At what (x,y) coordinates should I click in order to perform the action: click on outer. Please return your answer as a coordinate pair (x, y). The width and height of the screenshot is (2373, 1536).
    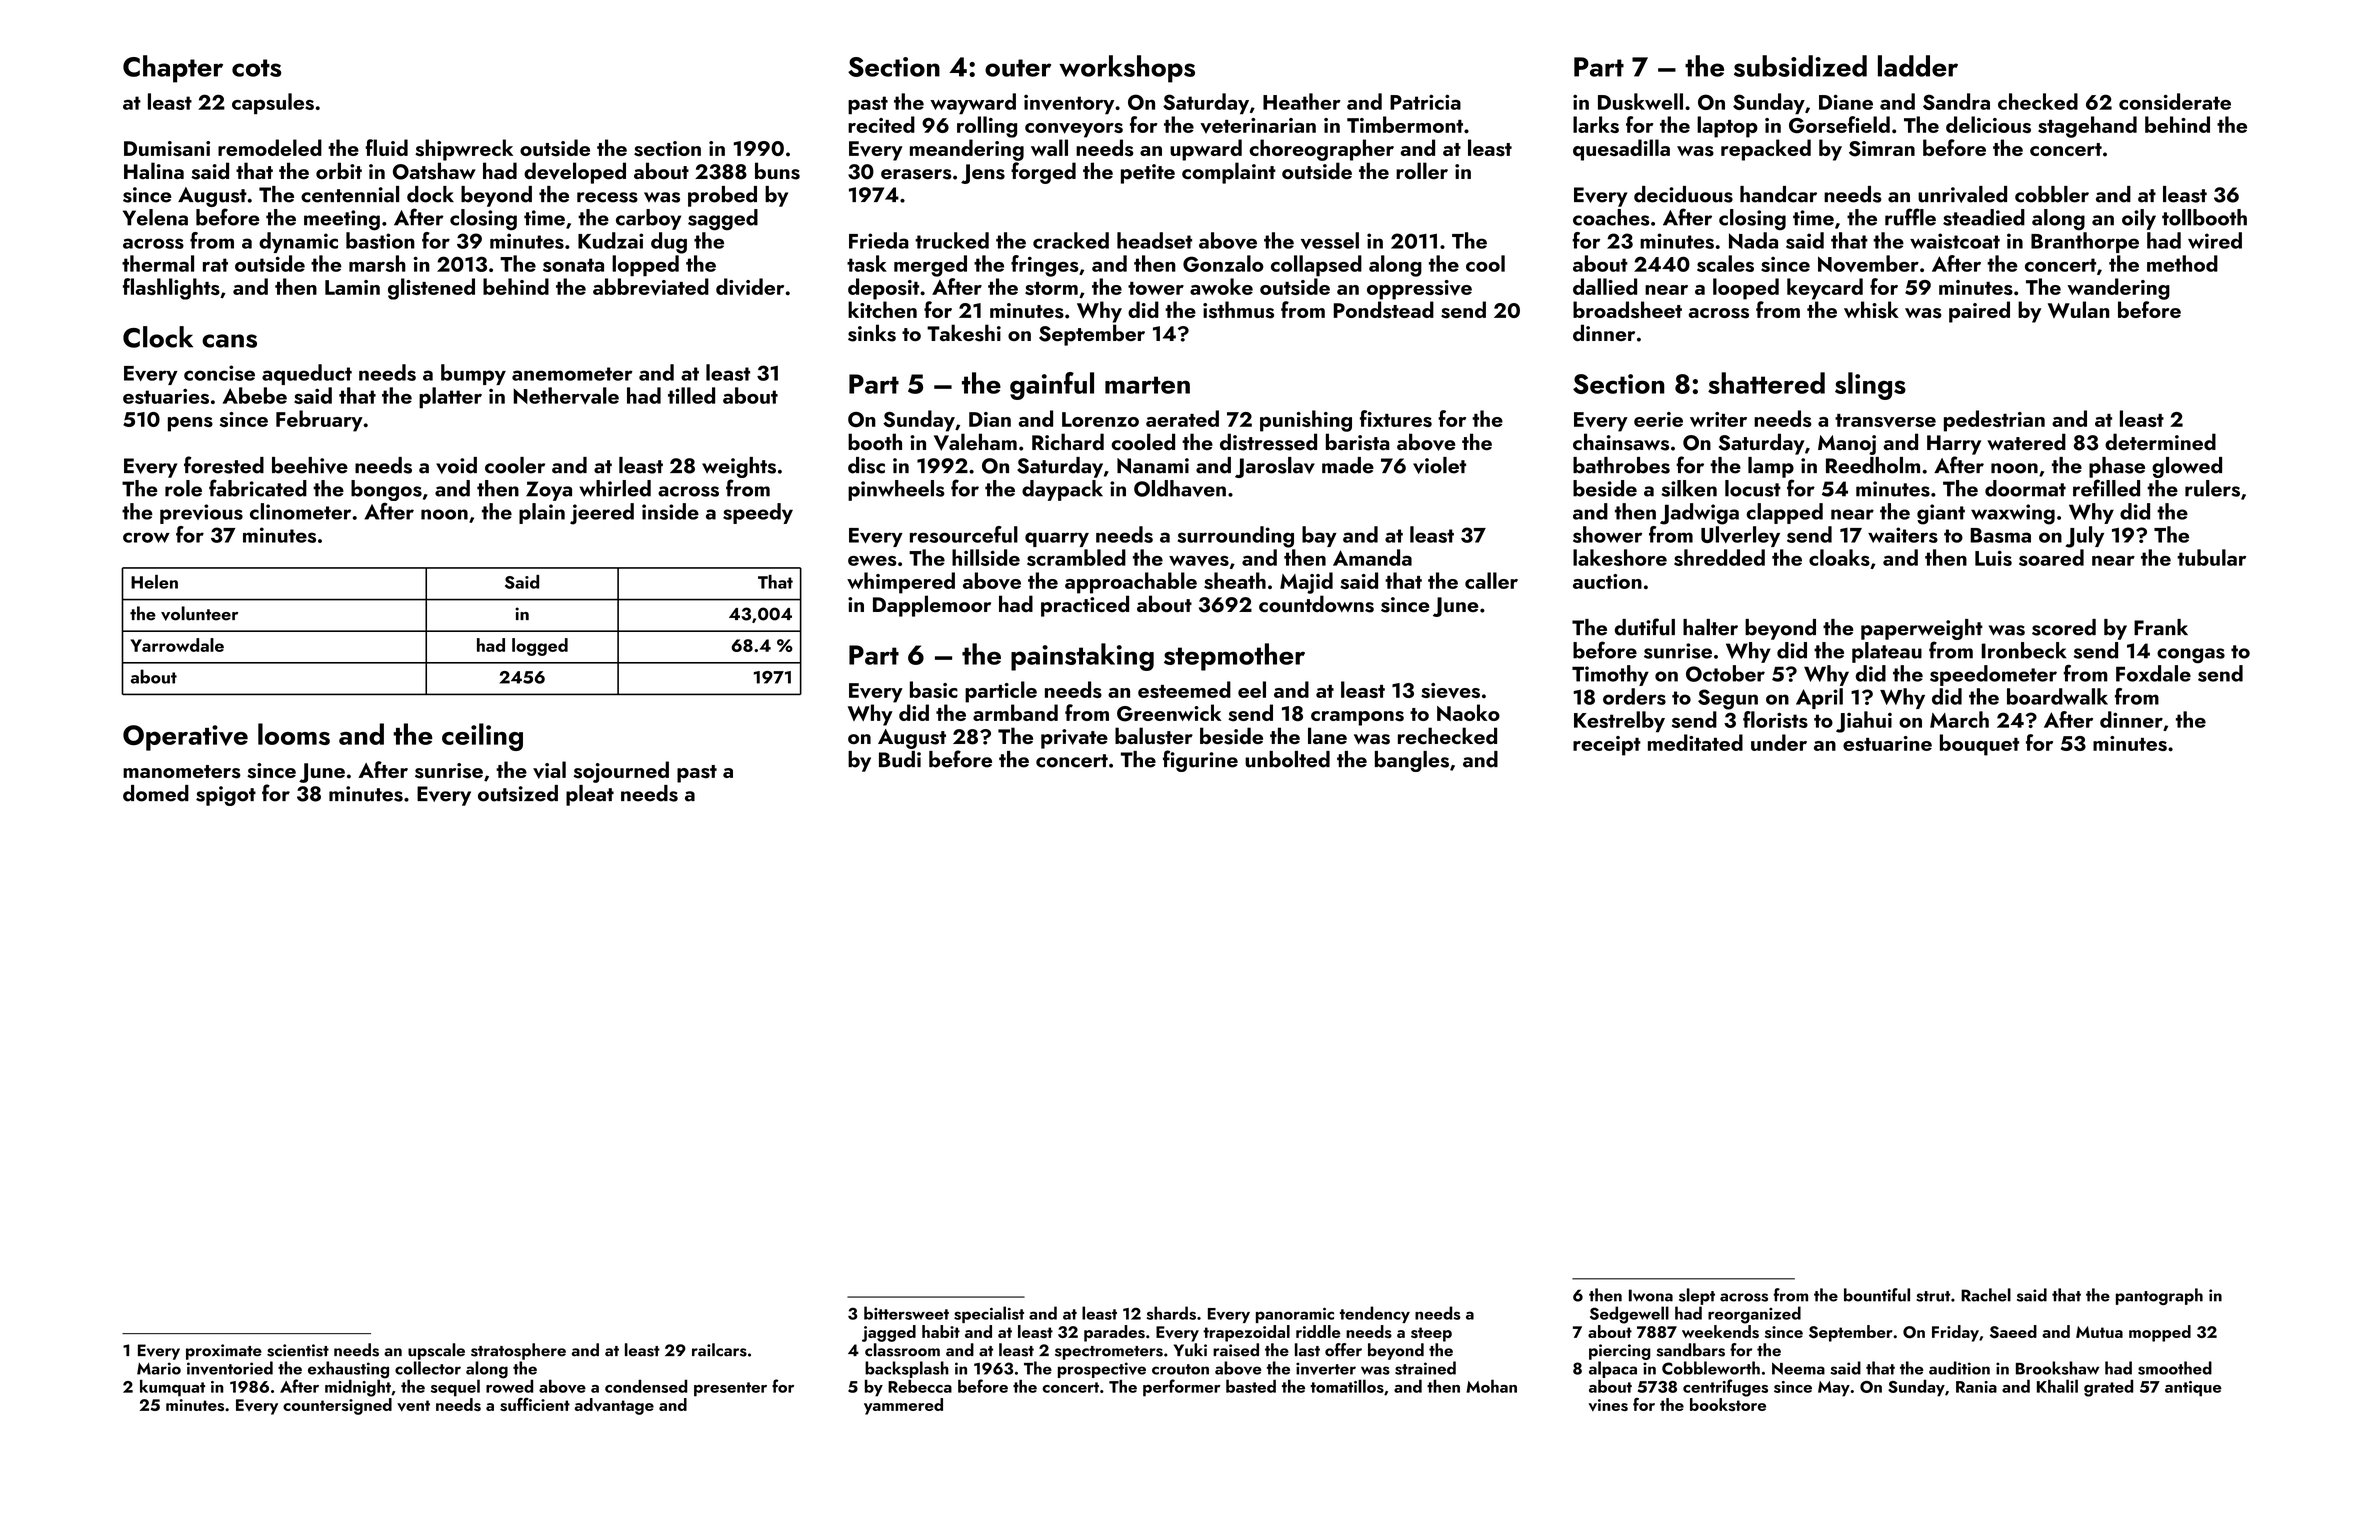
    Looking at the image, I should click on (1018, 68).
